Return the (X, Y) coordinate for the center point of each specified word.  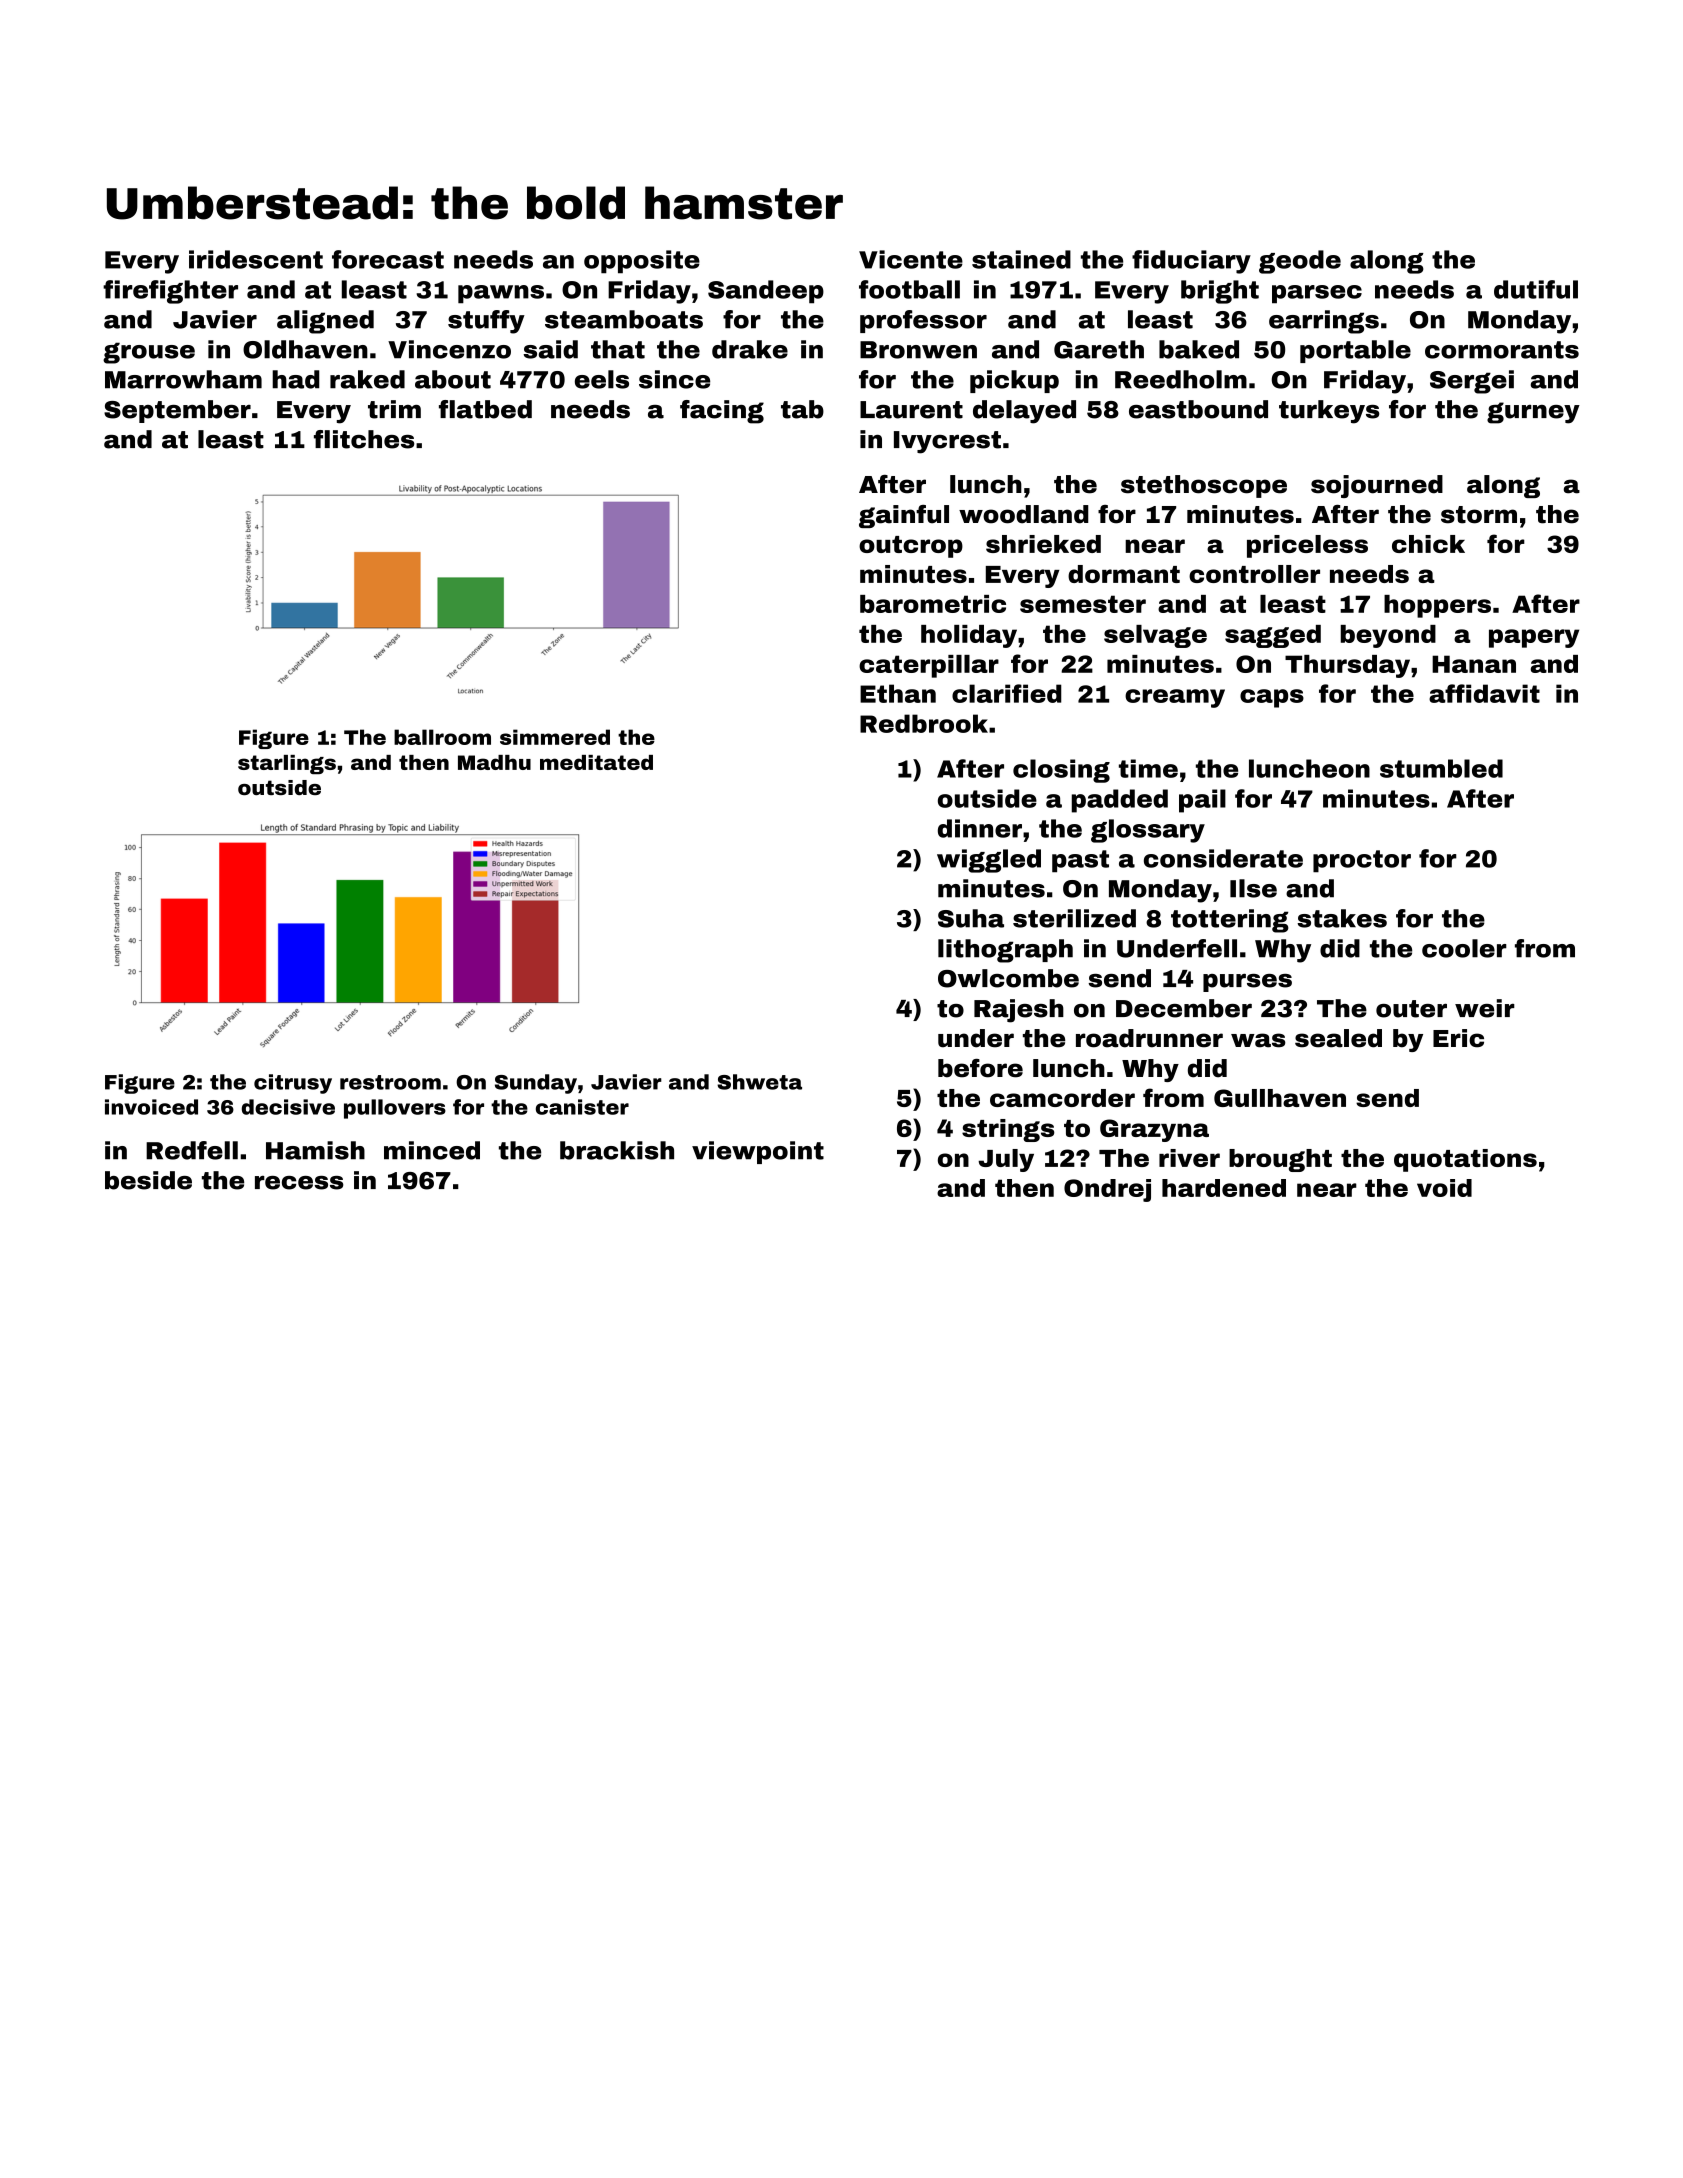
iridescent (256, 259)
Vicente (911, 259)
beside (148, 1180)
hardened (1224, 1188)
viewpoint (758, 1152)
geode (1300, 262)
